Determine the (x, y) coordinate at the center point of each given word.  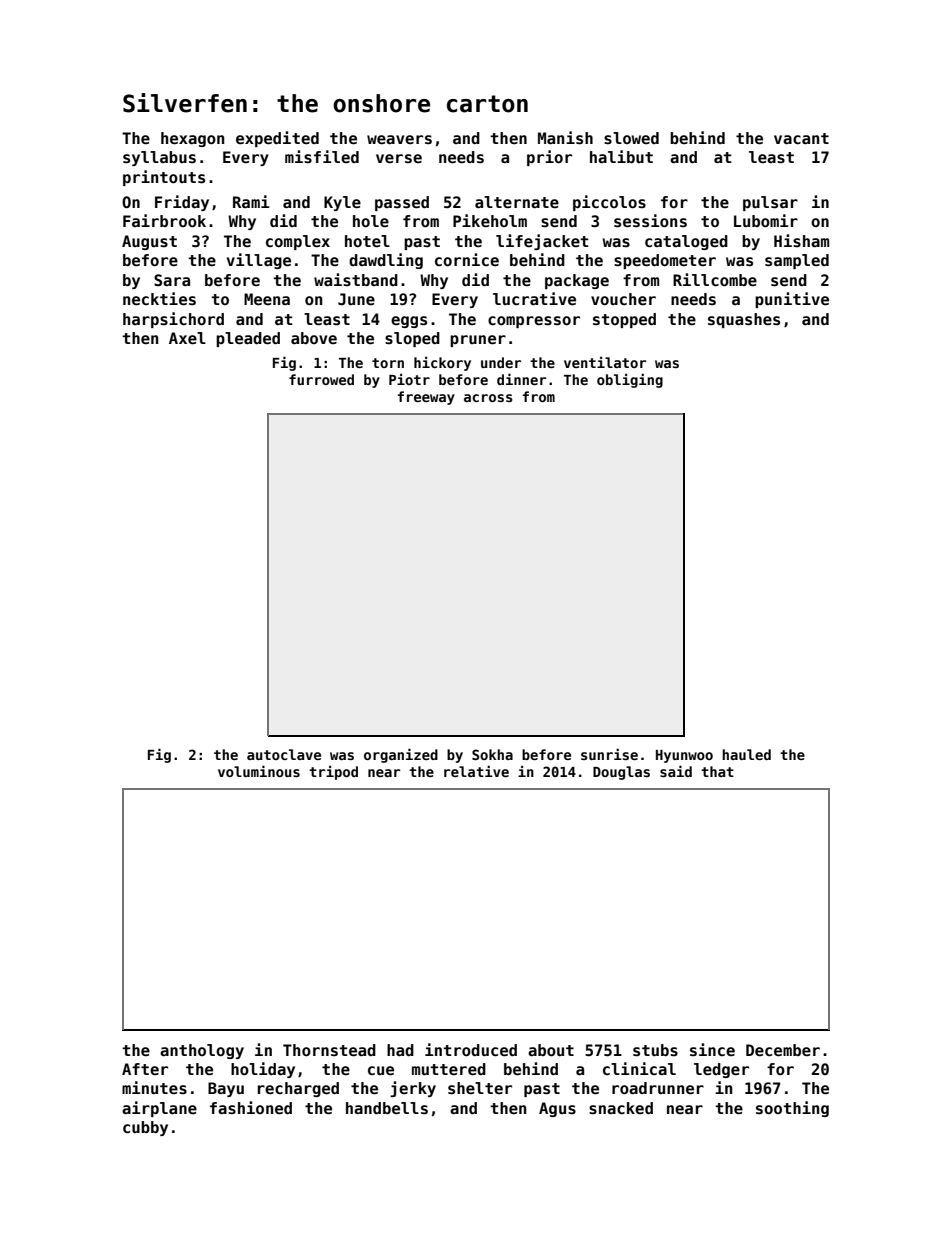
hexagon (192, 139)
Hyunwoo (684, 756)
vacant (801, 138)
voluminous (259, 771)
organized (401, 755)
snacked (621, 1108)
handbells (387, 1108)
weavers (399, 140)
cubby (145, 1128)
